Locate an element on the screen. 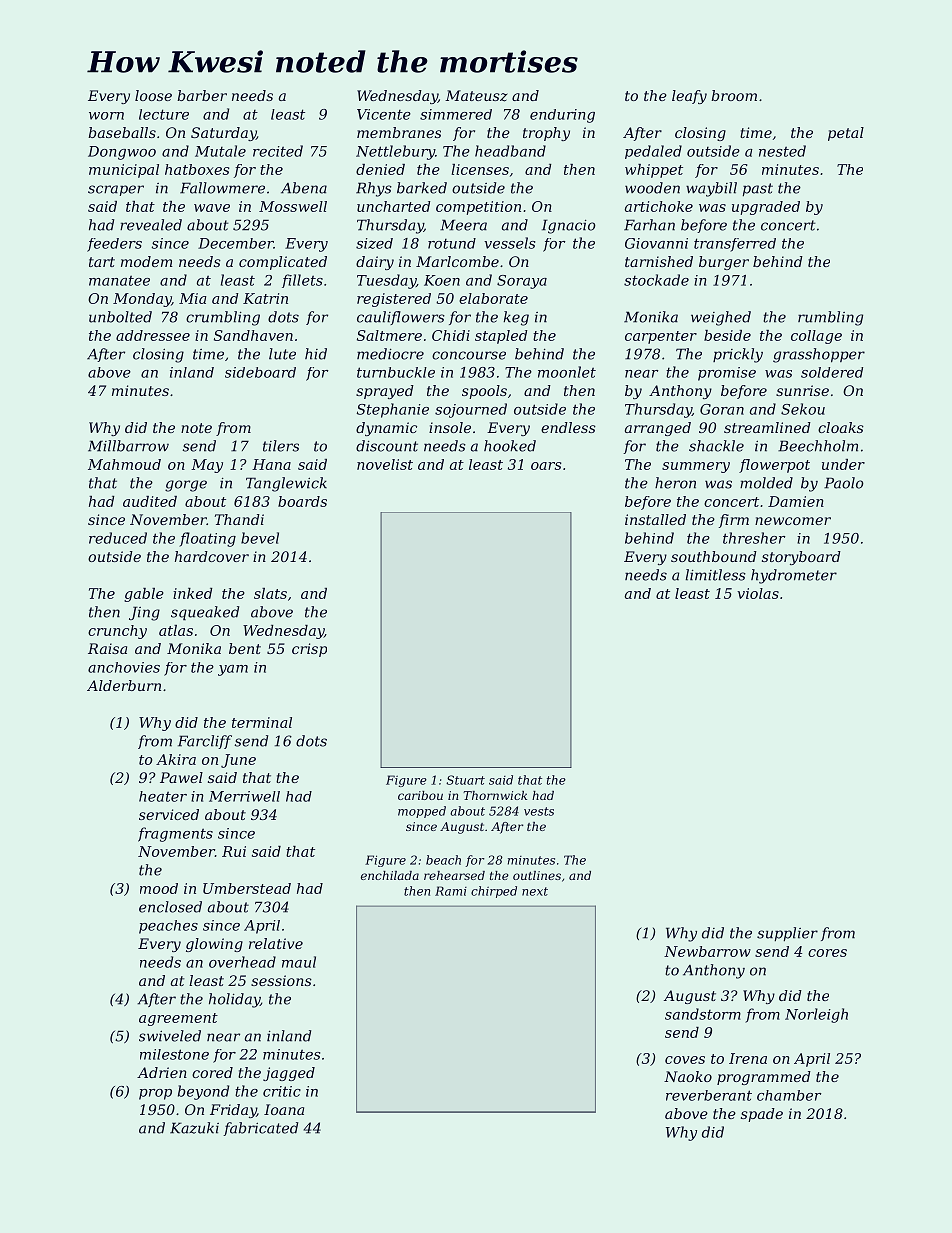 The width and height of the screenshot is (952, 1233). burger is located at coordinates (724, 263).
